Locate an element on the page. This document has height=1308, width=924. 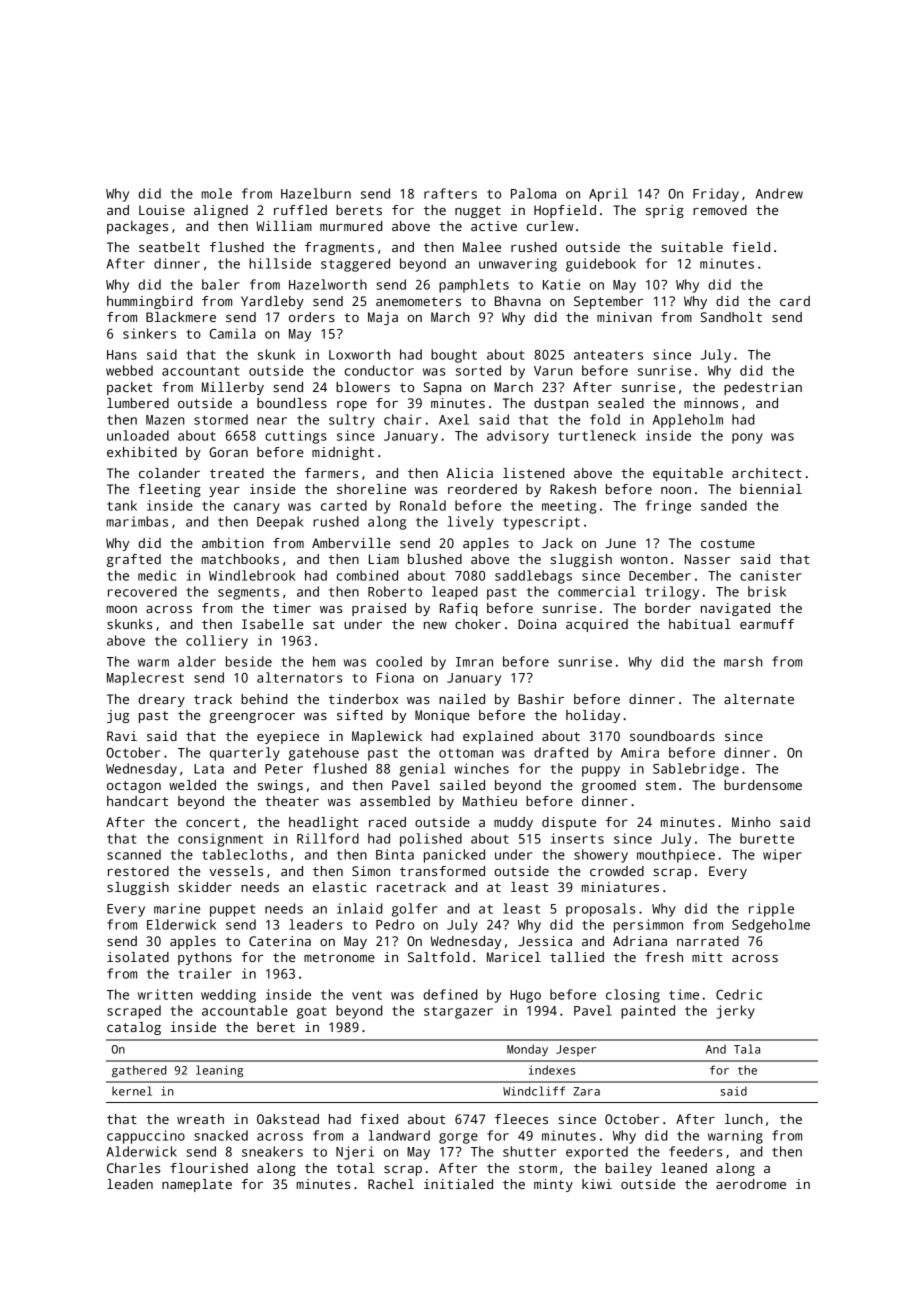
Doina is located at coordinates (537, 624).
